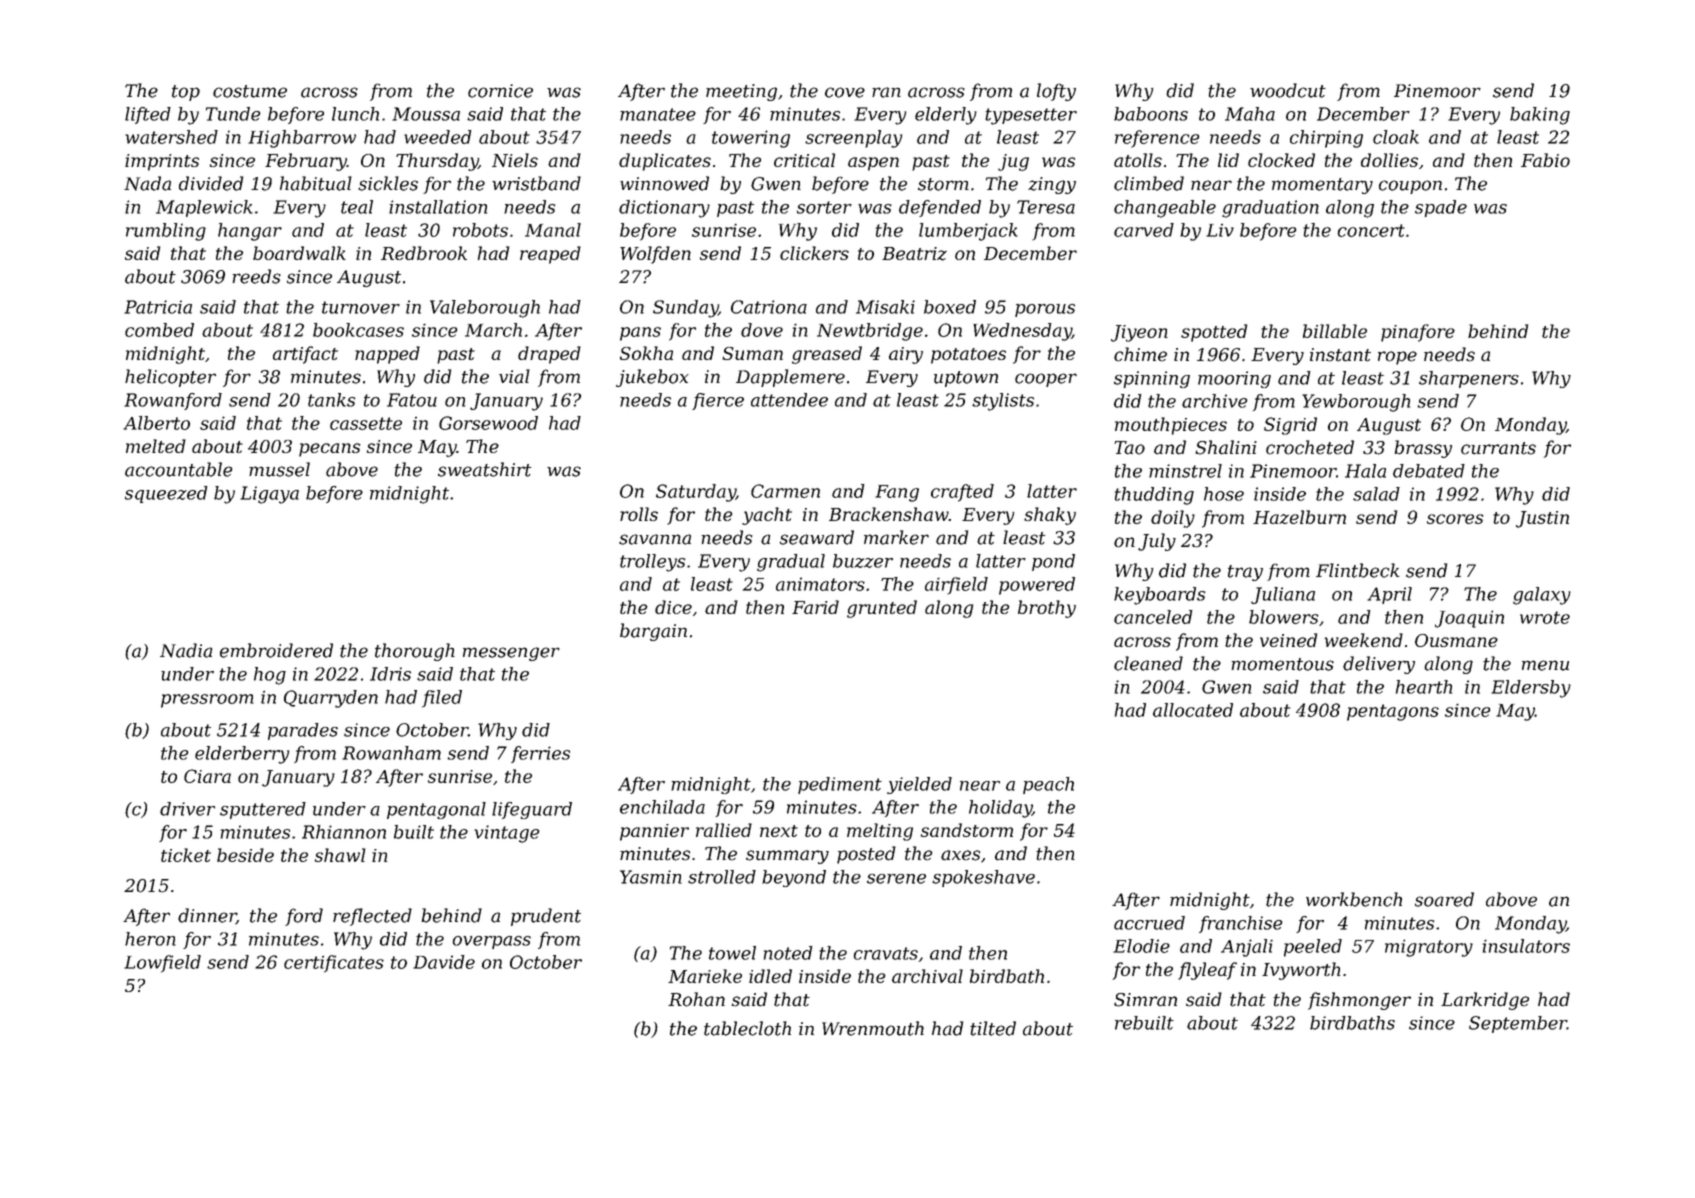  I want to click on manatee, so click(658, 114).
